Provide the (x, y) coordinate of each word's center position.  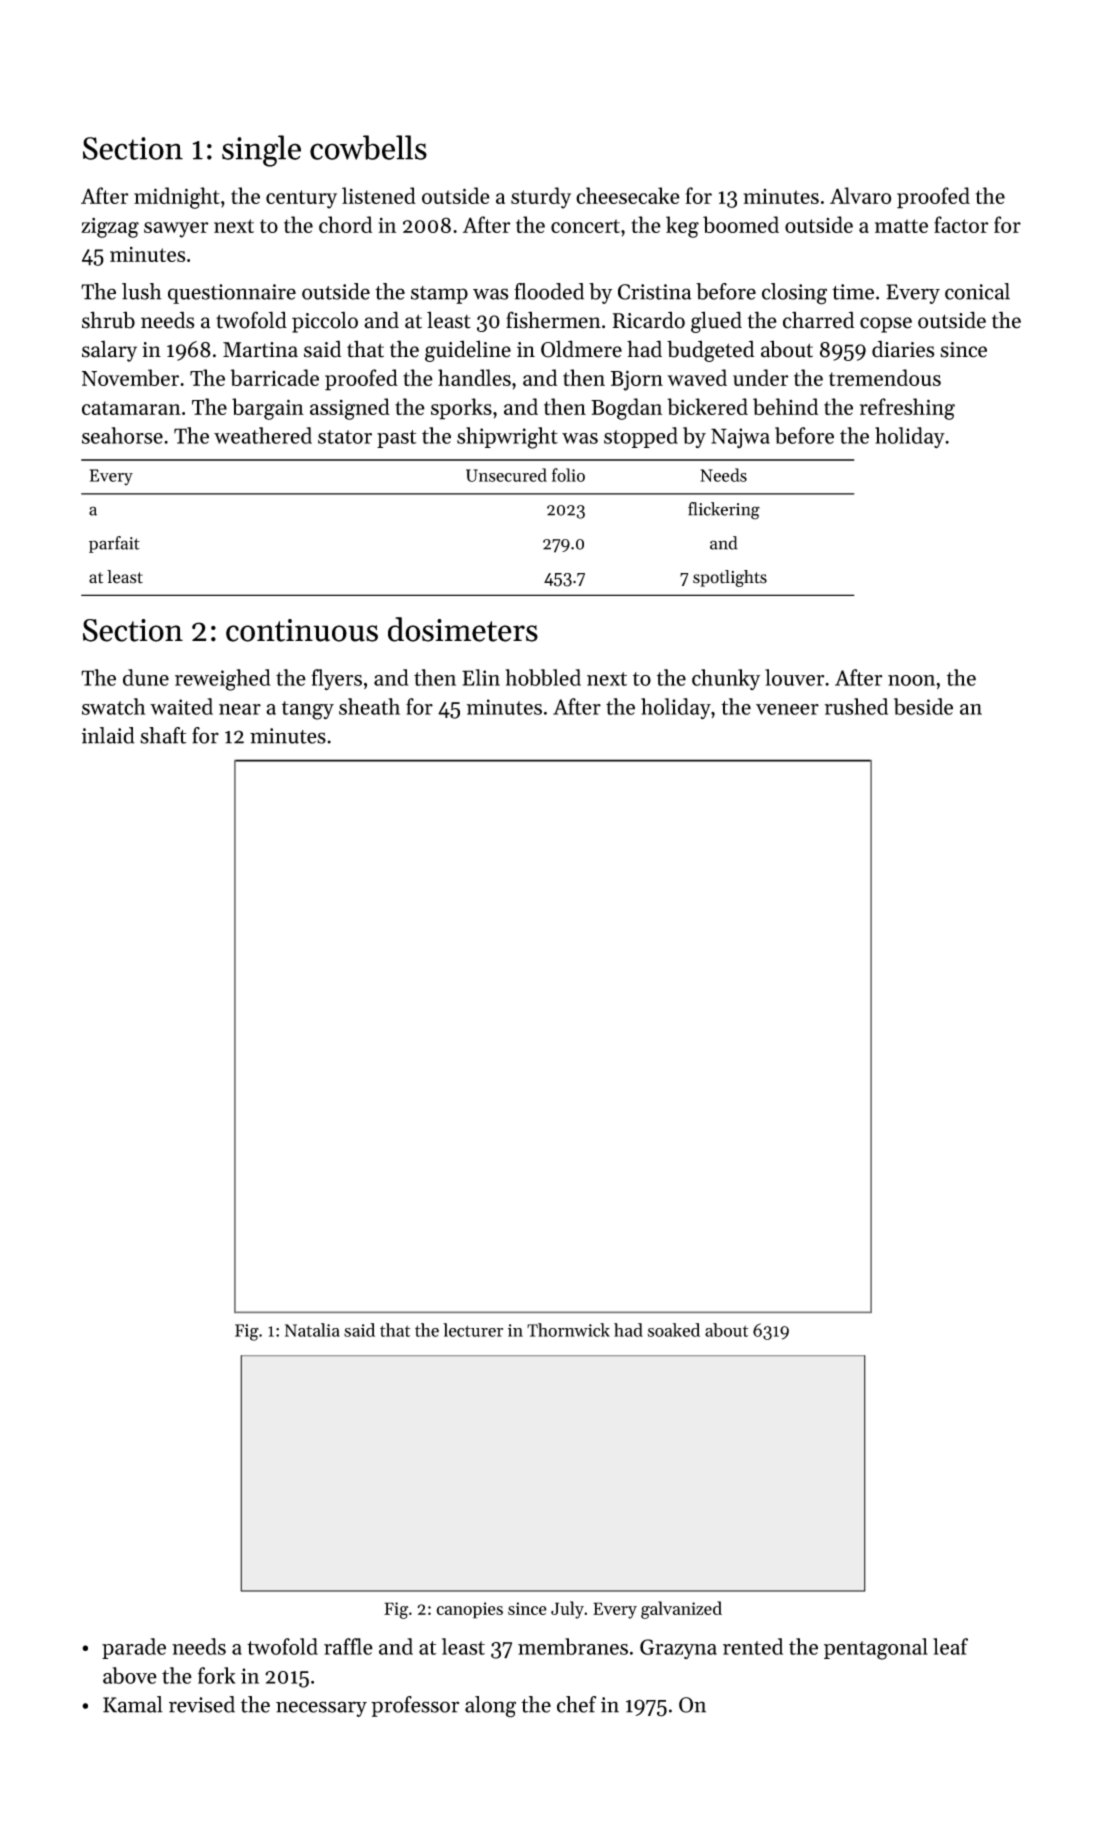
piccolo (325, 322)
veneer (787, 709)
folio (568, 475)
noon (911, 680)
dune (146, 677)
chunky (726, 679)
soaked (674, 1330)
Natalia (312, 1330)
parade (134, 1648)
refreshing (907, 409)
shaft (163, 735)
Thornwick (568, 1330)
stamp (439, 295)
